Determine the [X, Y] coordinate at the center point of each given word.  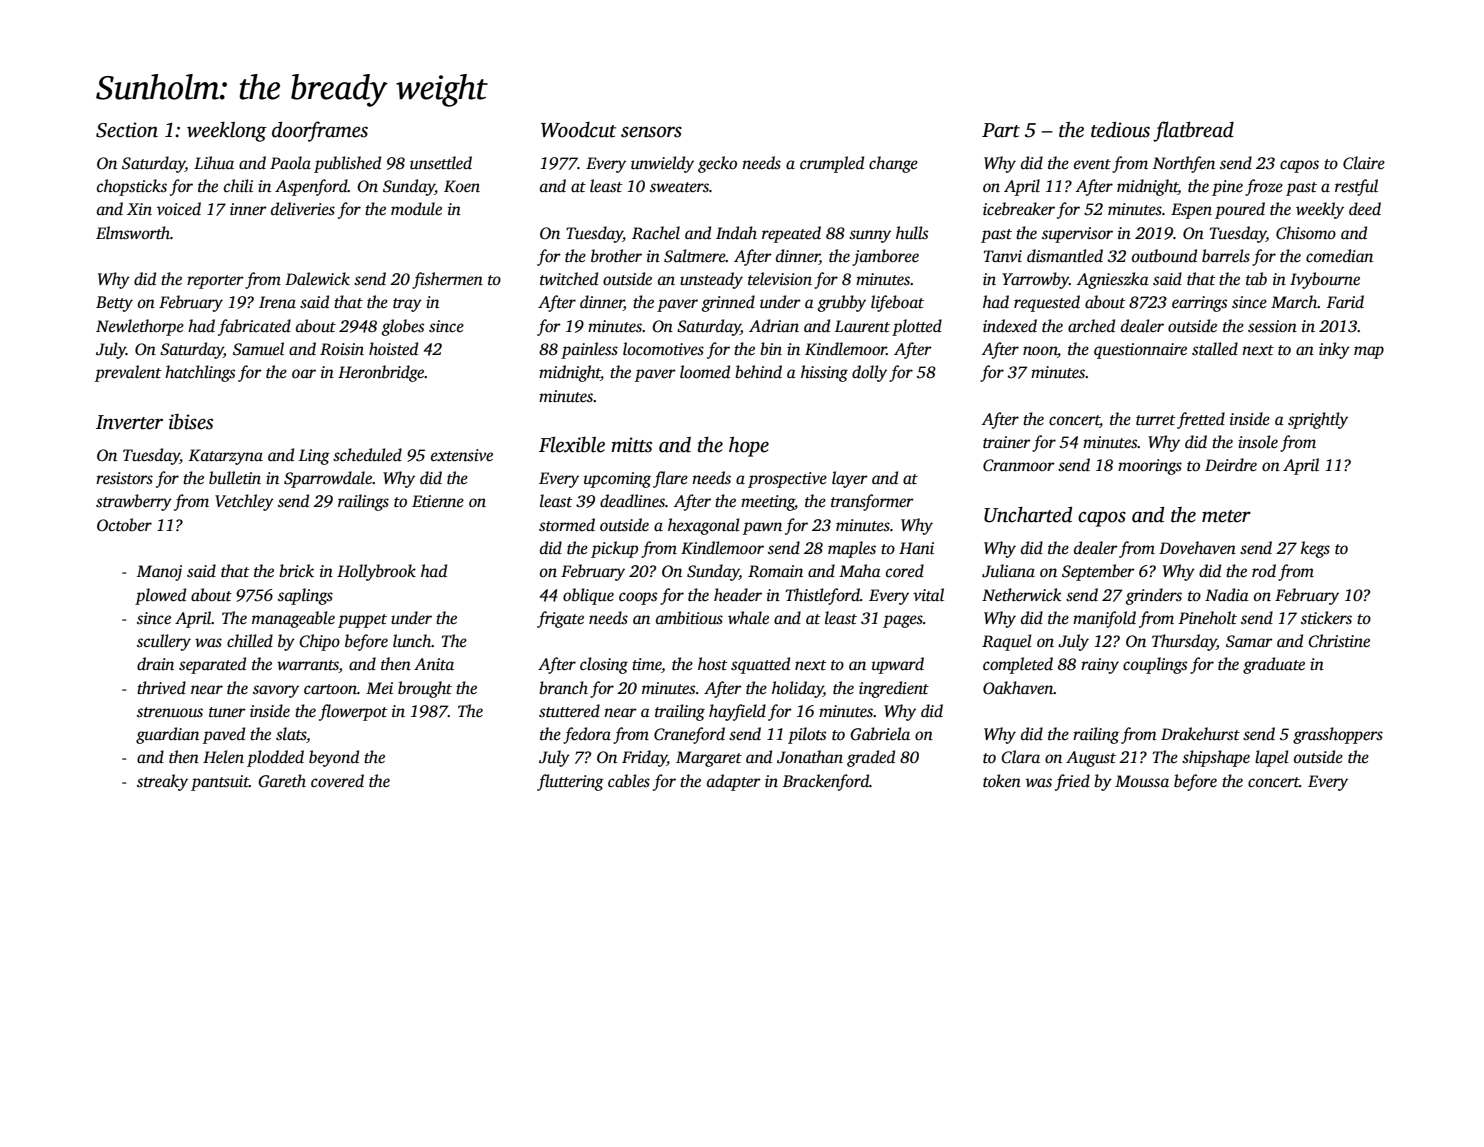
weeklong [227, 132]
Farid [1345, 301]
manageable [293, 619]
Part [1001, 130]
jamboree [885, 257]
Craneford [689, 735]
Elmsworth [133, 233]
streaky [162, 782]
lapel [1272, 758]
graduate [1274, 665]
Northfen [1184, 164]
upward [898, 665]
